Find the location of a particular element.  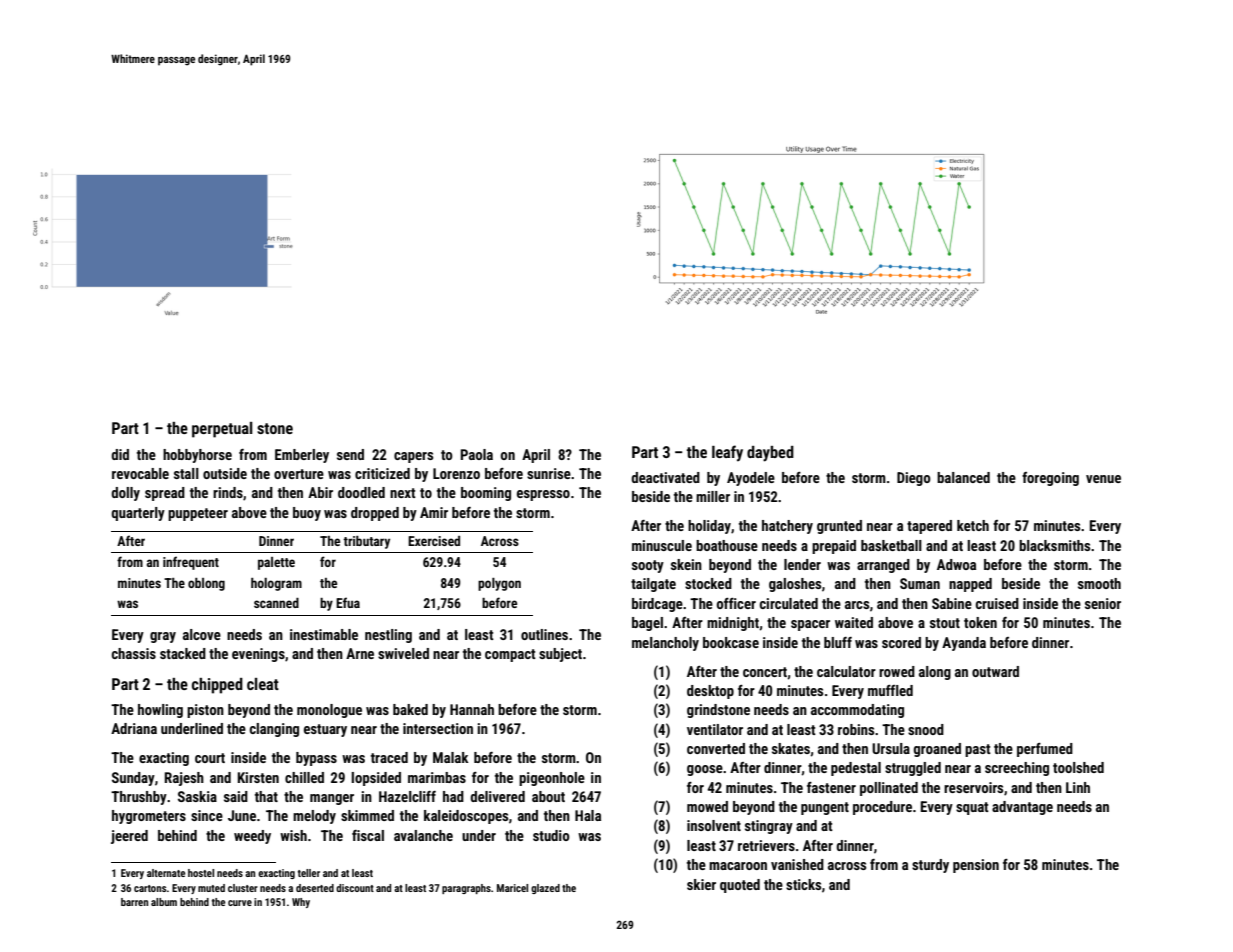

teller is located at coordinates (309, 873).
